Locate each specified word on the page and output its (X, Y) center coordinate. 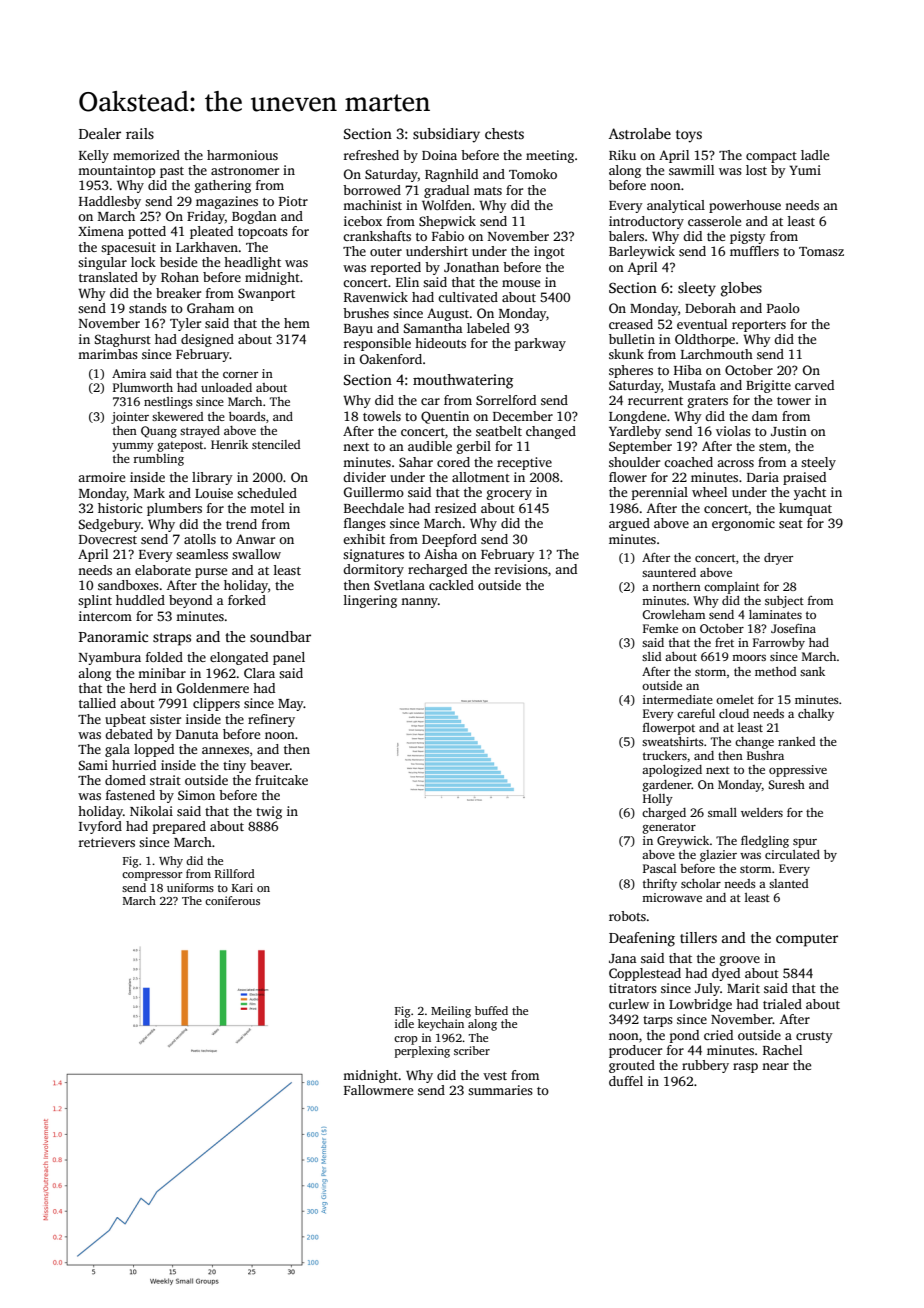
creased (631, 324)
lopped (154, 750)
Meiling (451, 1012)
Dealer (100, 133)
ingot (549, 252)
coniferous (232, 900)
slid (652, 656)
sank (812, 671)
